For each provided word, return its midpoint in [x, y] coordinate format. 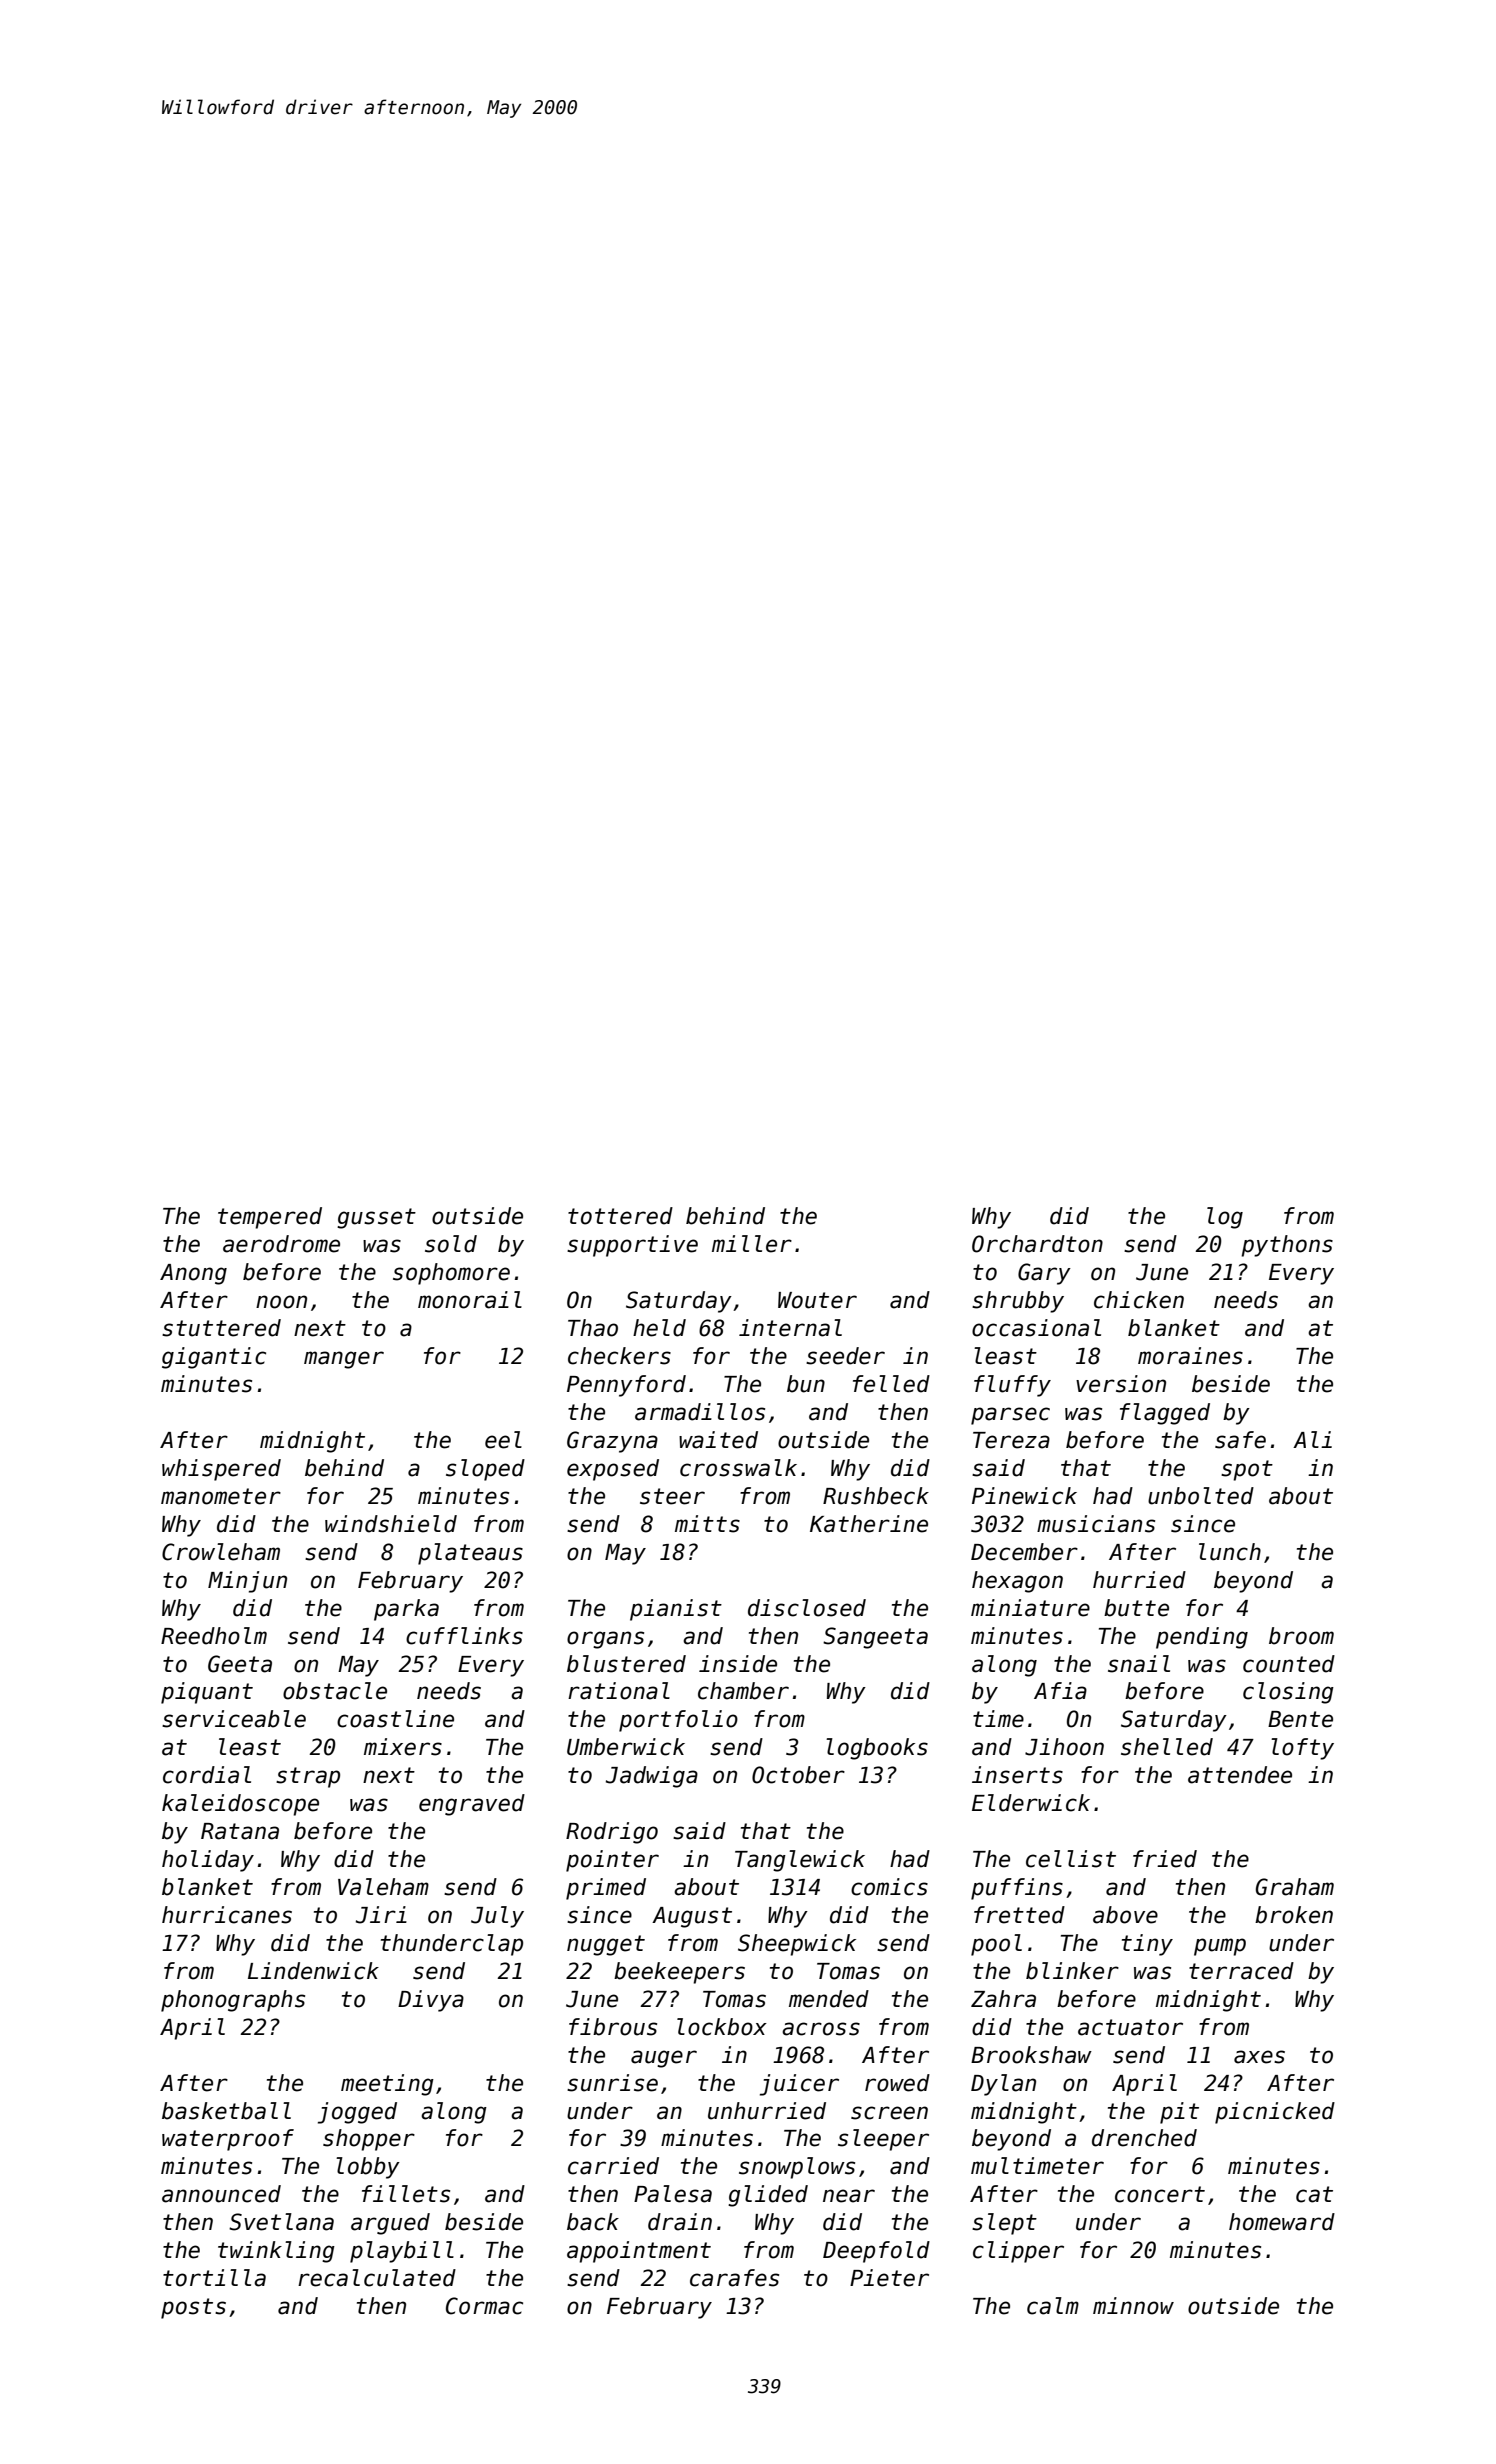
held [659, 1328]
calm [1053, 2306]
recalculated [377, 2278]
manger [344, 1360]
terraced [1241, 1971]
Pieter [889, 2278]
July [497, 1917]
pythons [1287, 1246]
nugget [606, 1945]
